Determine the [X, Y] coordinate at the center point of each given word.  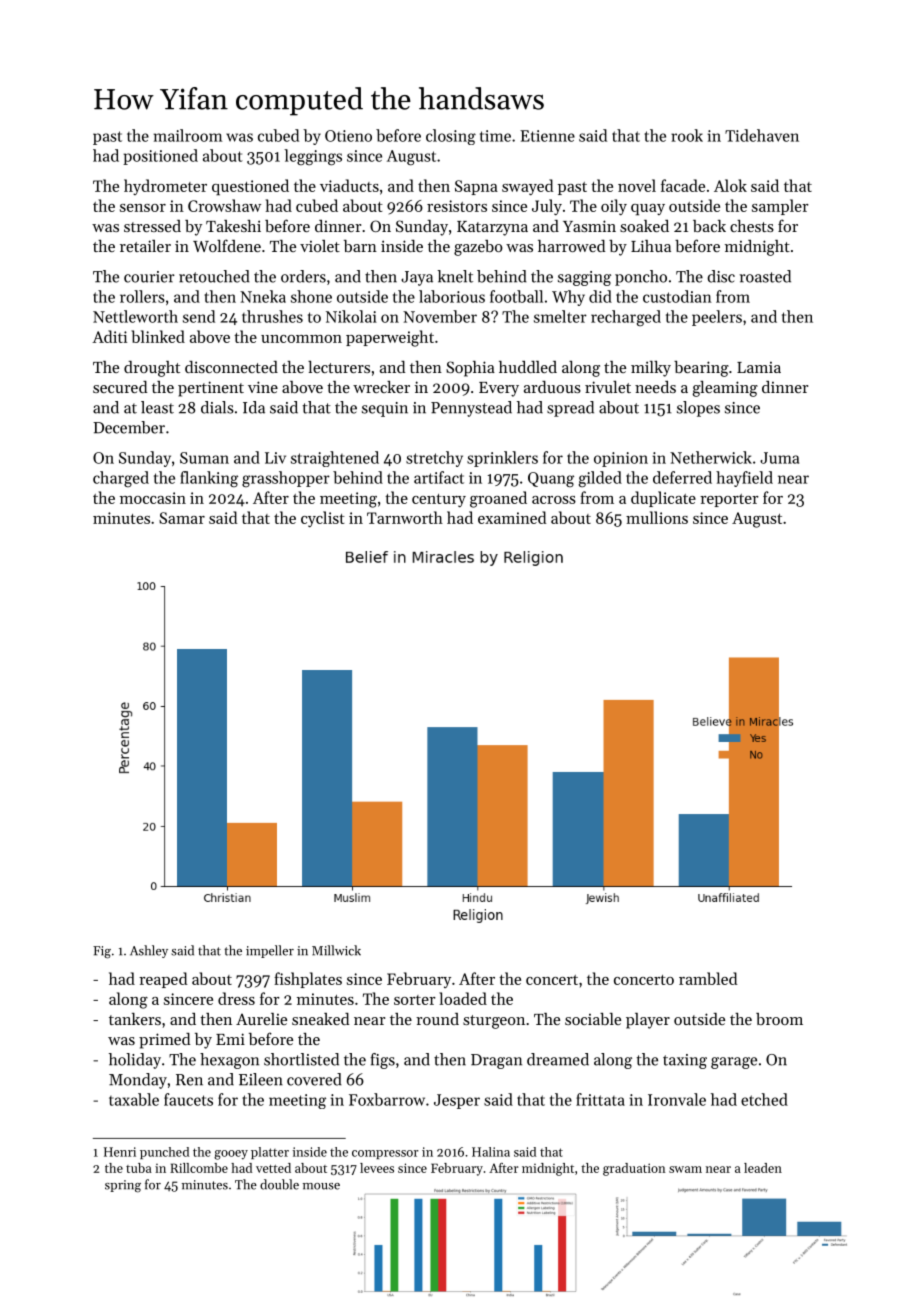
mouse [321, 1186]
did [600, 296]
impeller [270, 951]
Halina [491, 1152]
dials [217, 407]
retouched [214, 276]
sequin [385, 409]
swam [685, 1169]
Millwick [336, 950]
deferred [682, 477]
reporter [729, 500]
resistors [457, 206]
